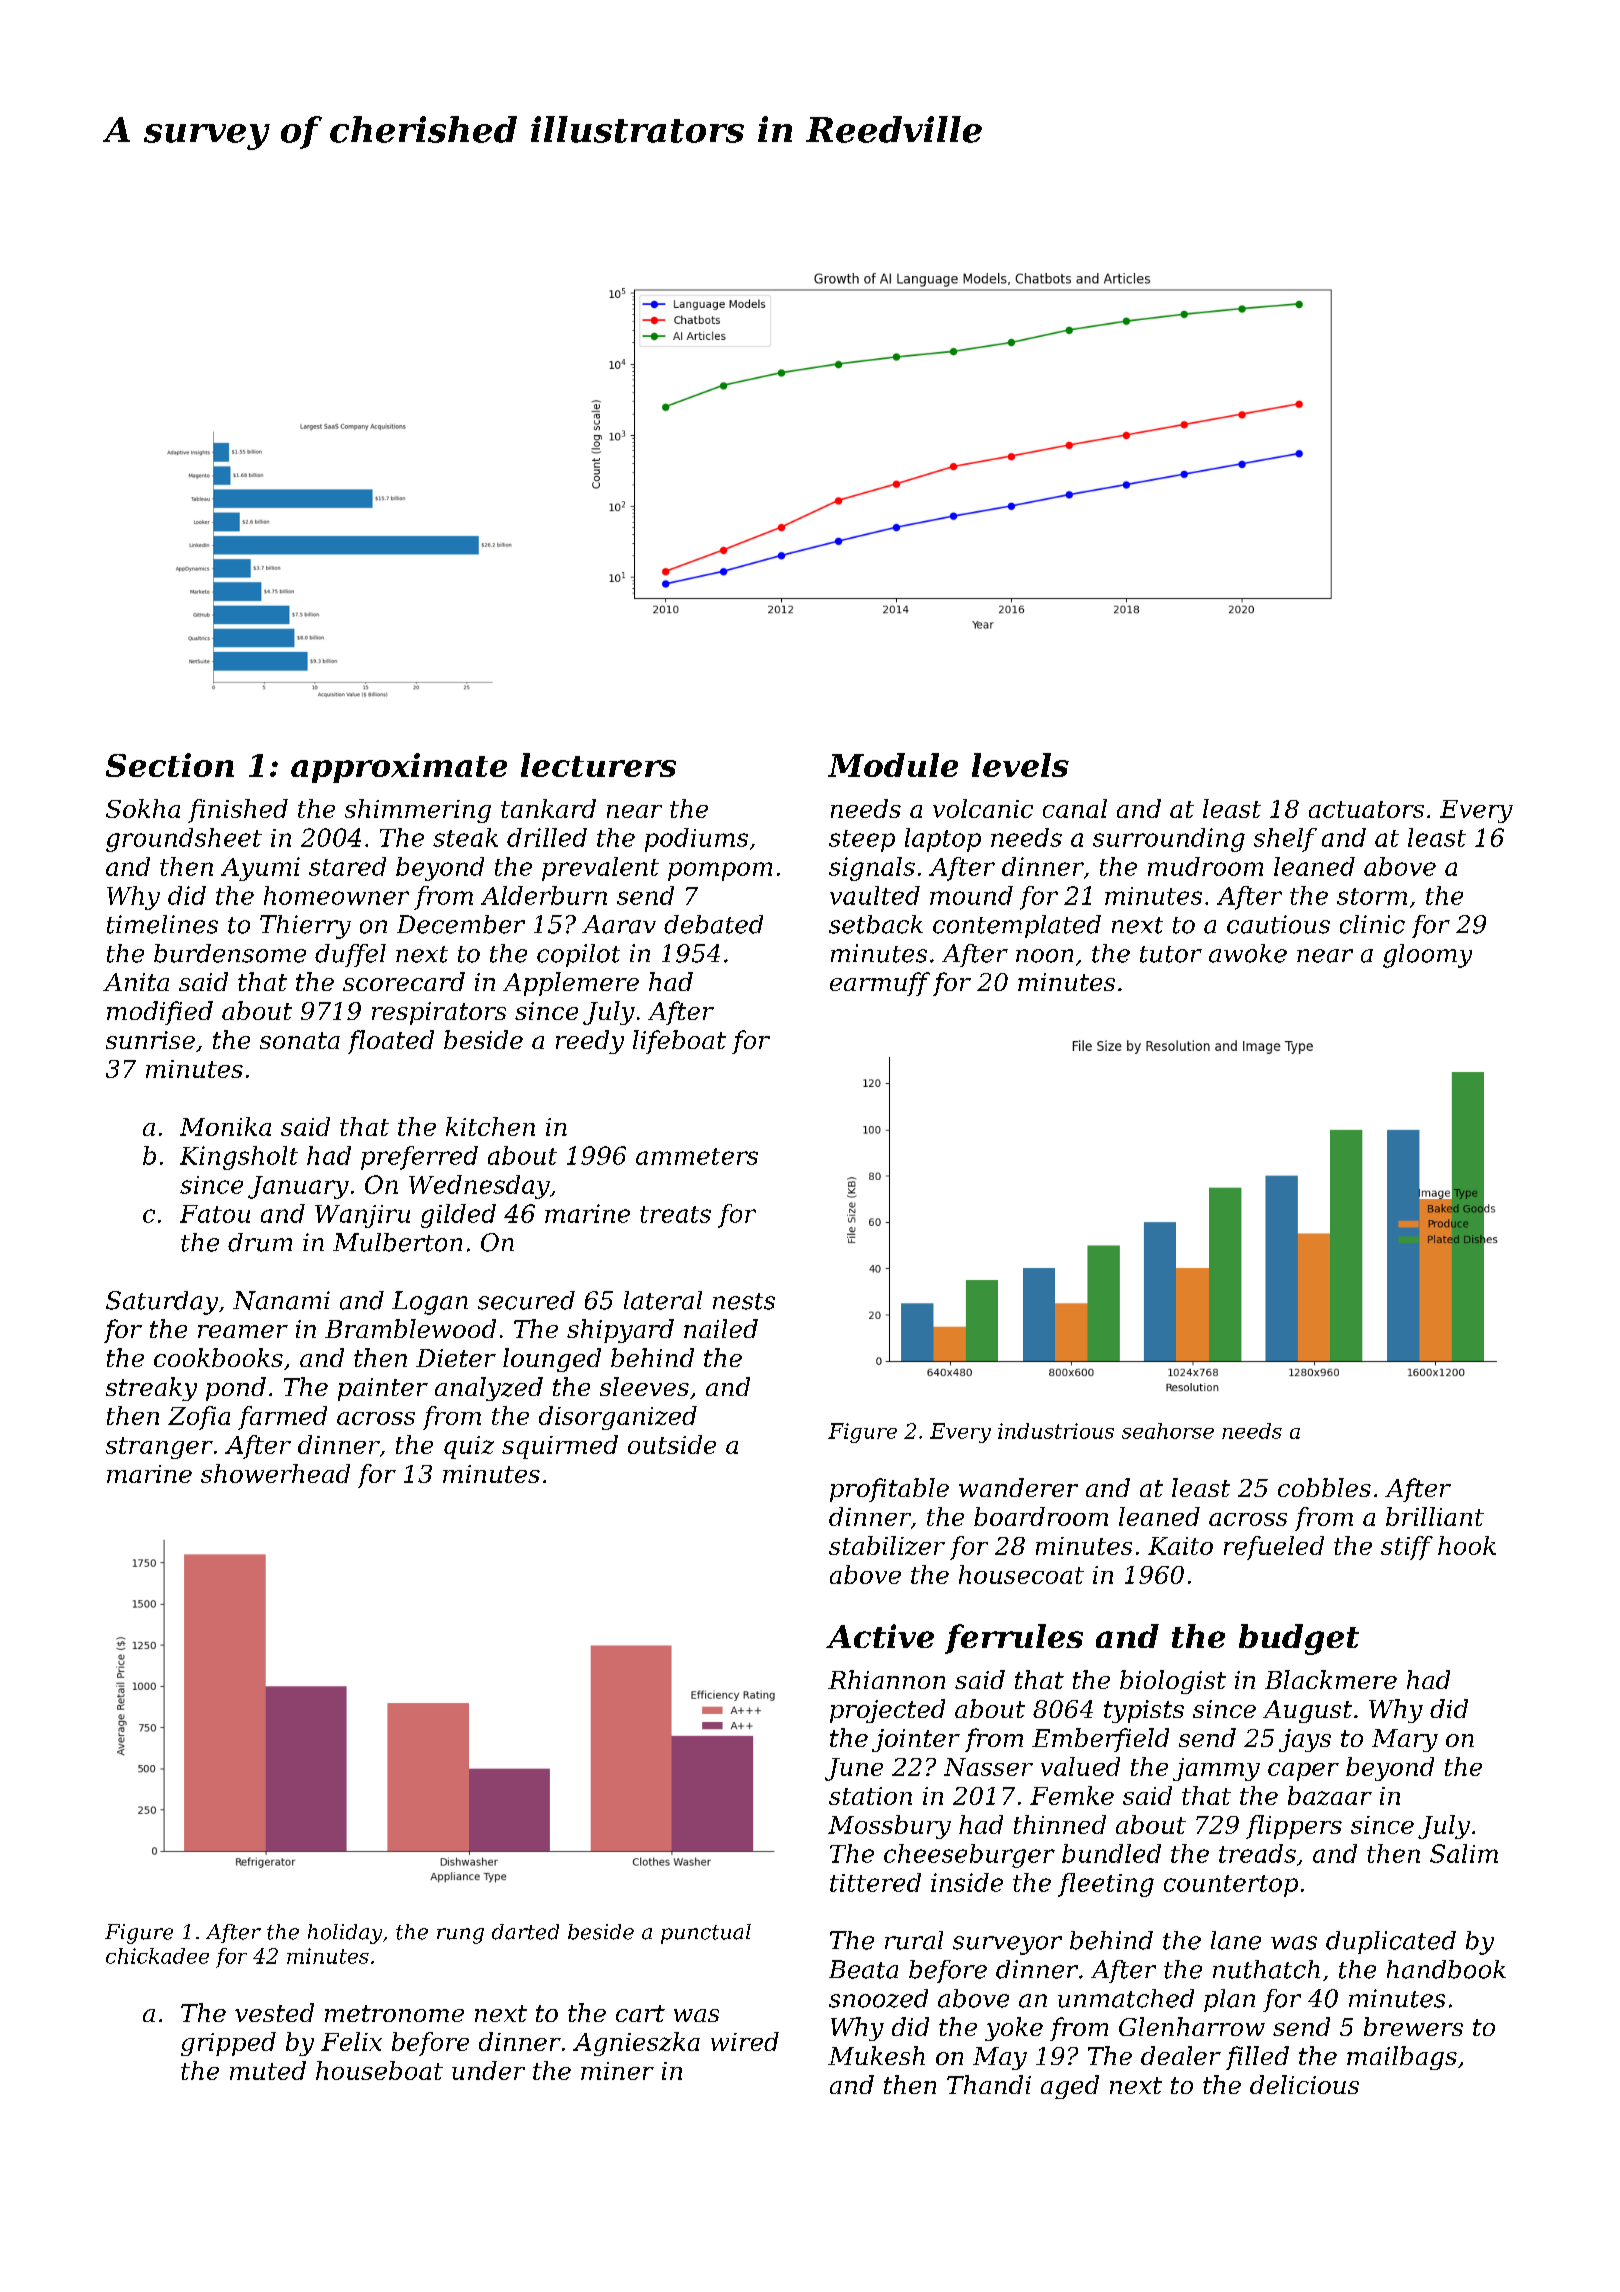 Image resolution: width=1620 pixels, height=2292 pixels. Describe the element at coordinates (744, 1301) in the document. I see `nests` at that location.
